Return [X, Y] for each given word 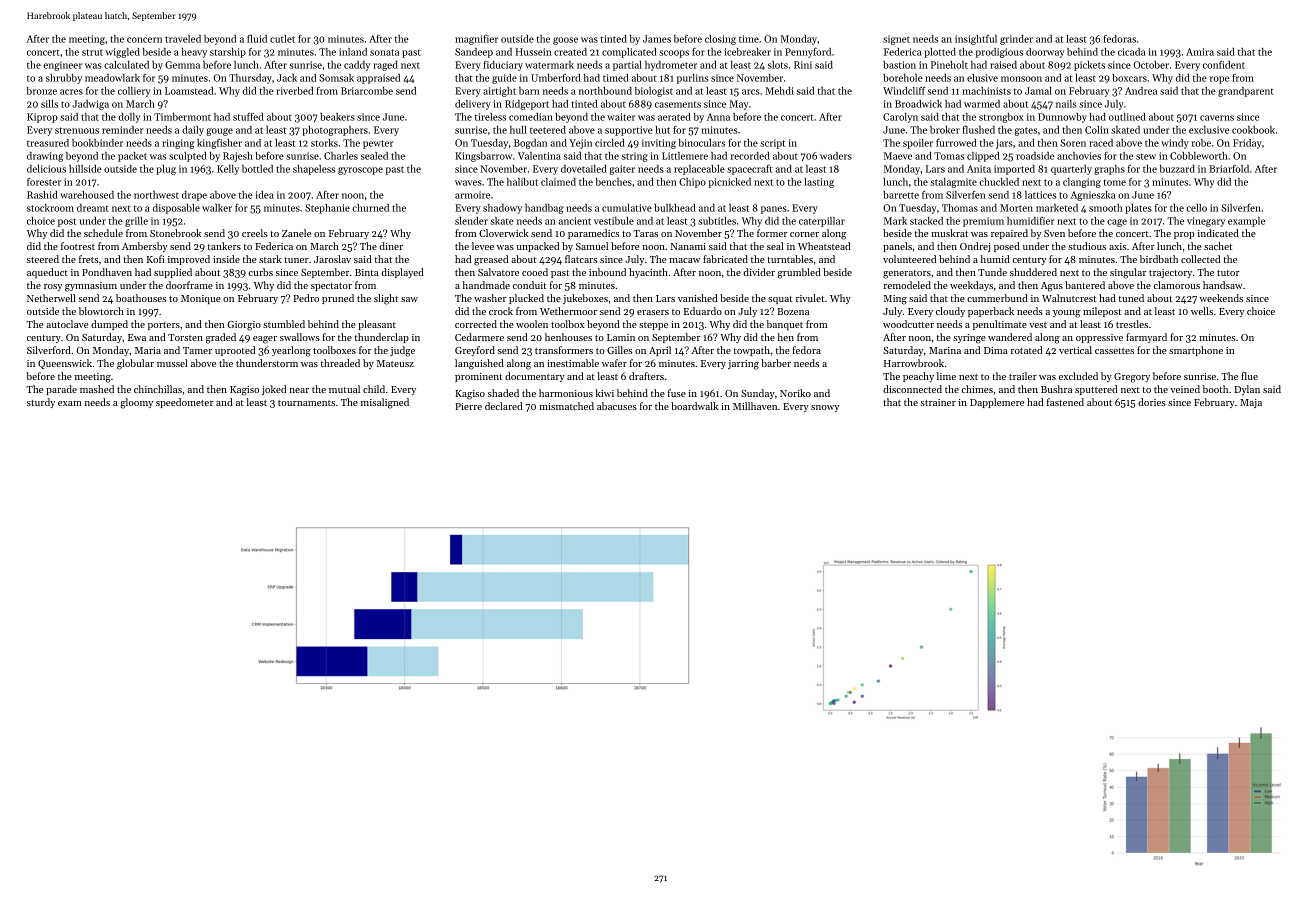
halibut [522, 182]
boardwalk [694, 406]
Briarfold [1229, 169]
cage [1117, 223]
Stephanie [327, 209]
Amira [1200, 52]
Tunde [992, 272]
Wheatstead [824, 246]
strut [92, 52]
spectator [331, 287]
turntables [790, 259]
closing [720, 40]
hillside [85, 169]
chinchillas [158, 389]
